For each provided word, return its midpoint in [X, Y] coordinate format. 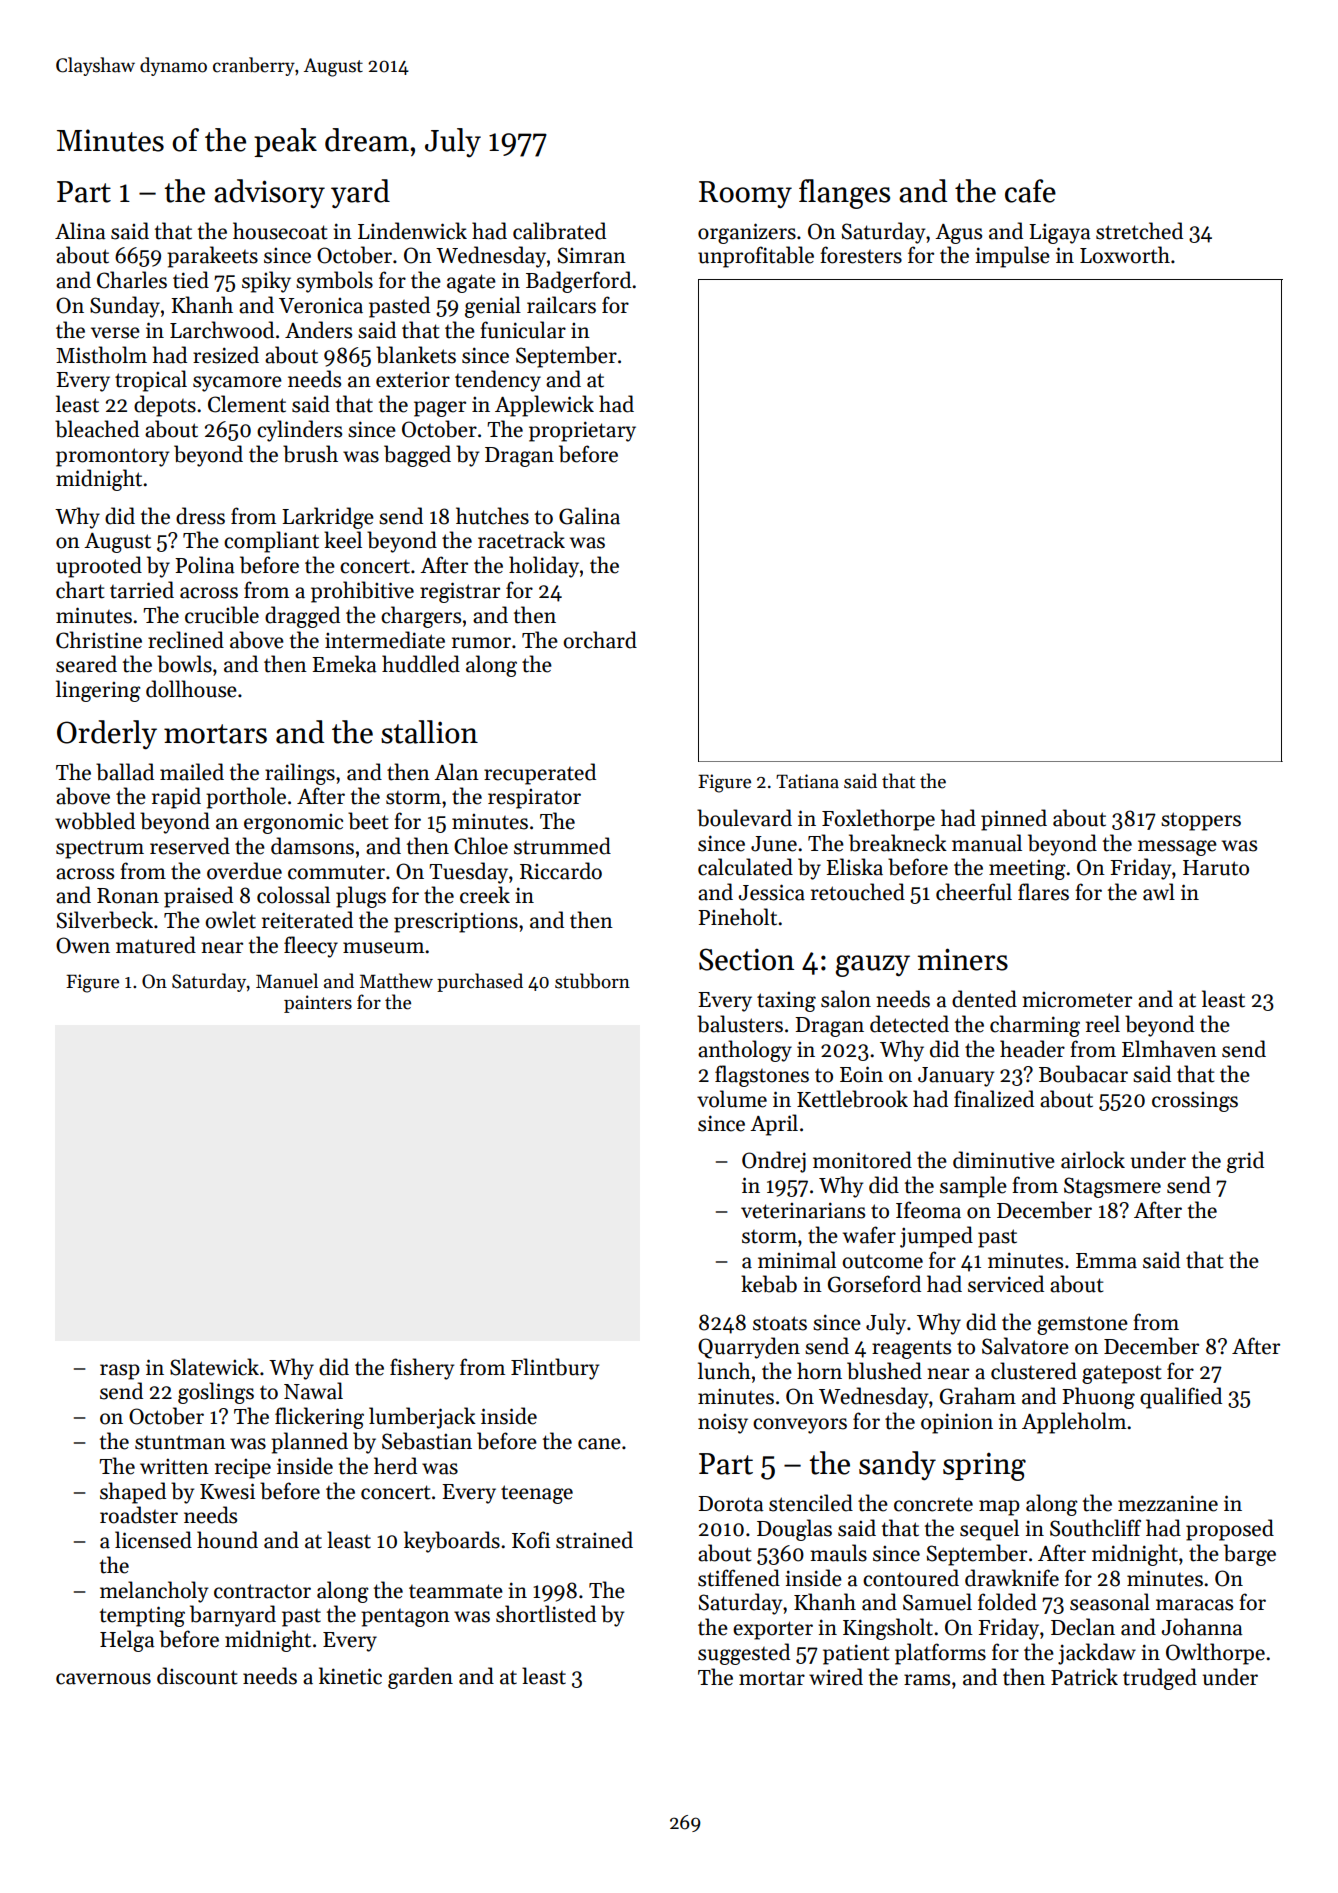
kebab [769, 1284]
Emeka [344, 664]
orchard [600, 640]
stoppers [1201, 821]
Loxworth [1125, 255]
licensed [153, 1540]
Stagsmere [1112, 1187]
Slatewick [214, 1367]
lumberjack [422, 1418]
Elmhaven [1169, 1049]
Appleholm [1074, 1423]
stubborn [592, 981]
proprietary [582, 431]
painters [318, 1004]
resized [226, 355]
